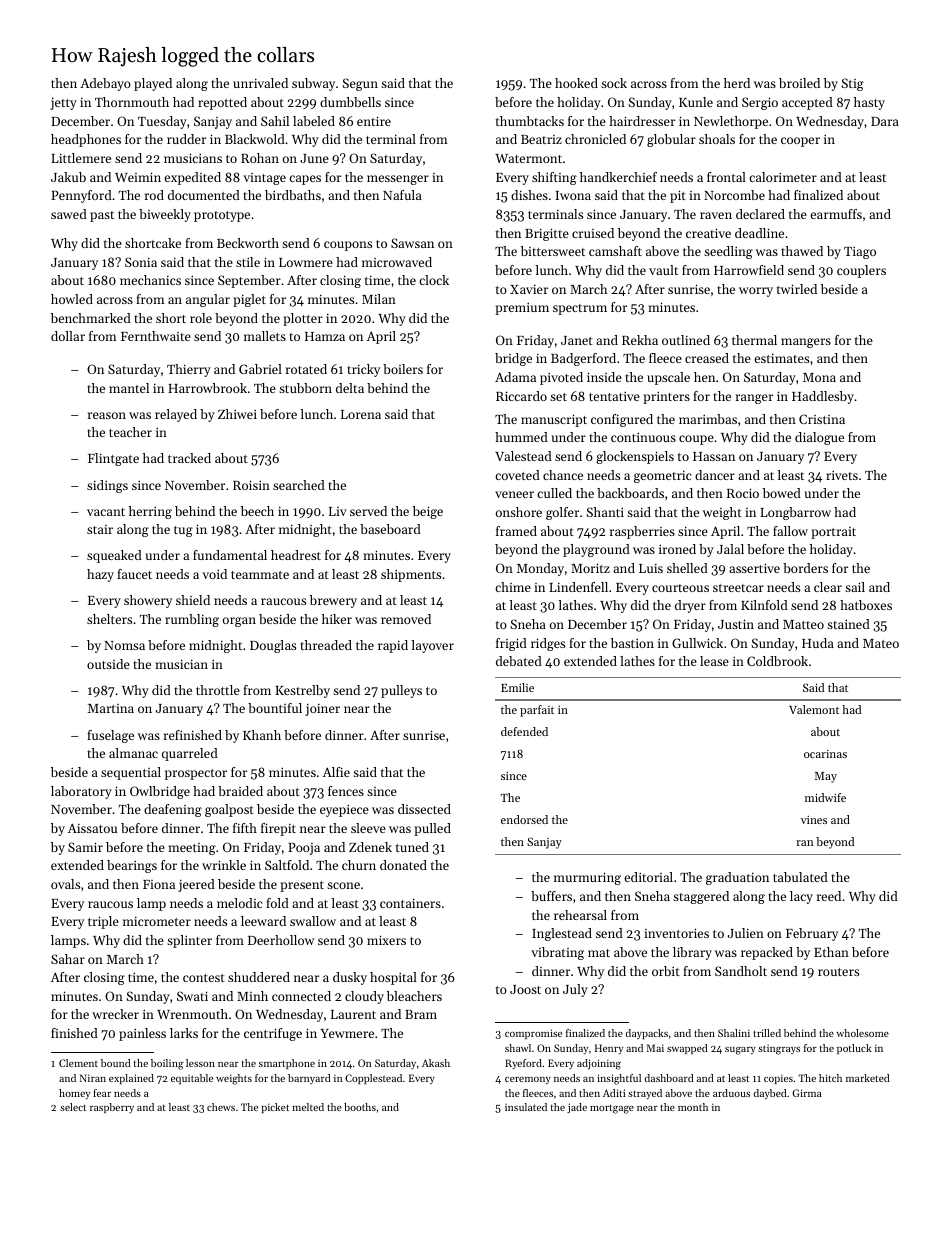 The height and width of the document is (1233, 952). Describe the element at coordinates (112, 1108) in the document. I see `raspberry` at that location.
